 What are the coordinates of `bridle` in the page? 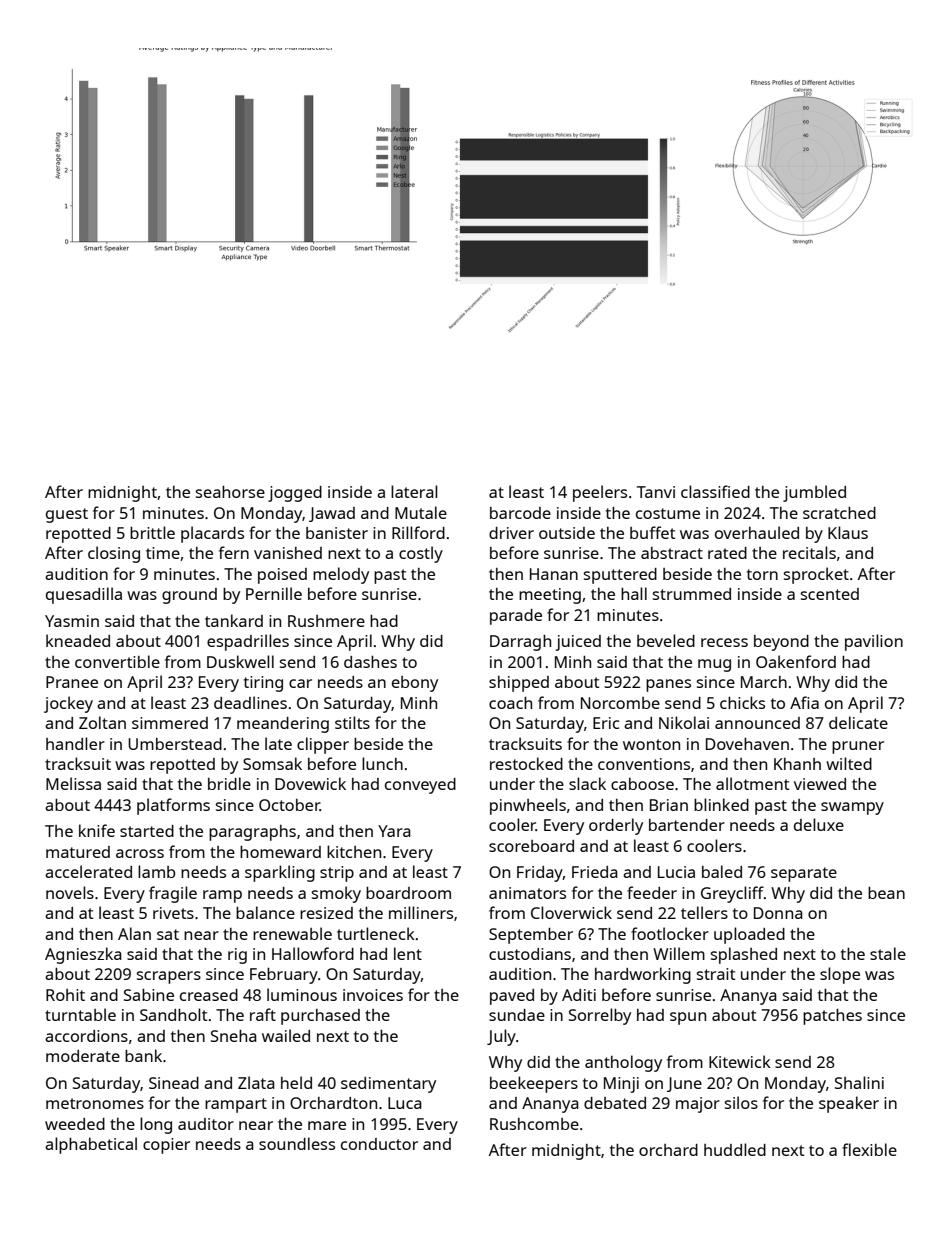 It's located at (229, 783).
